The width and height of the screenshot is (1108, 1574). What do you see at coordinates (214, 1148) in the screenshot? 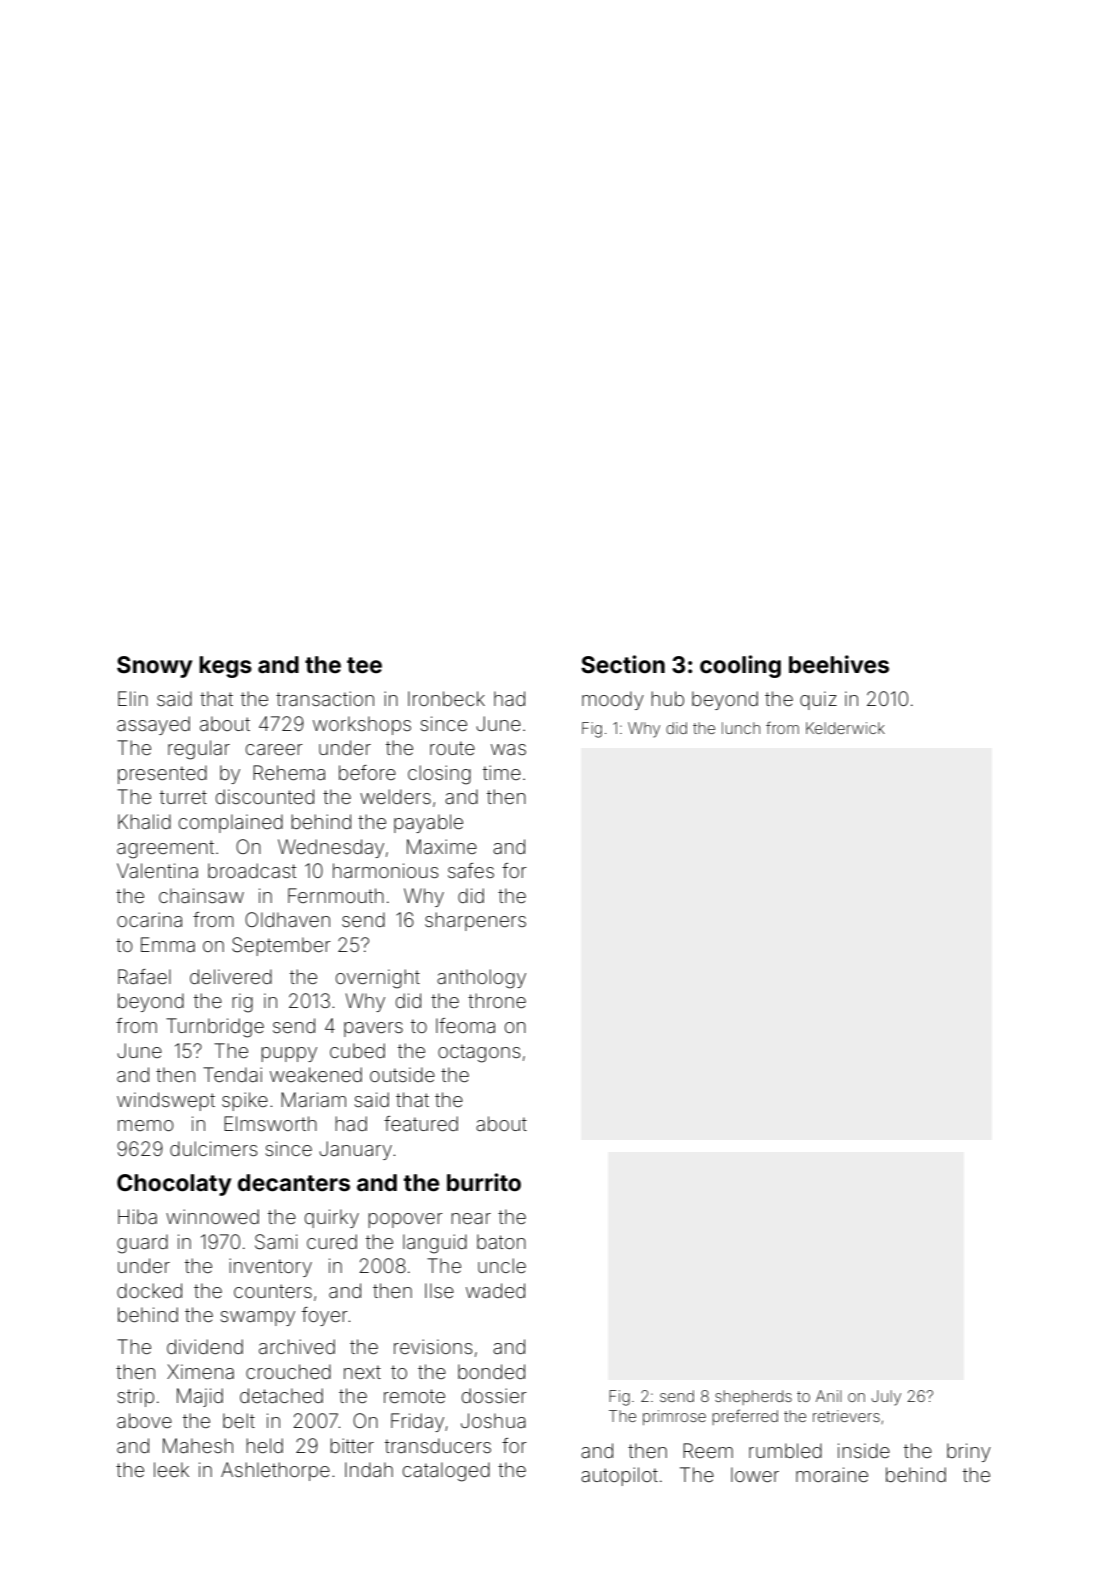
I see `dulcimers` at bounding box center [214, 1148].
